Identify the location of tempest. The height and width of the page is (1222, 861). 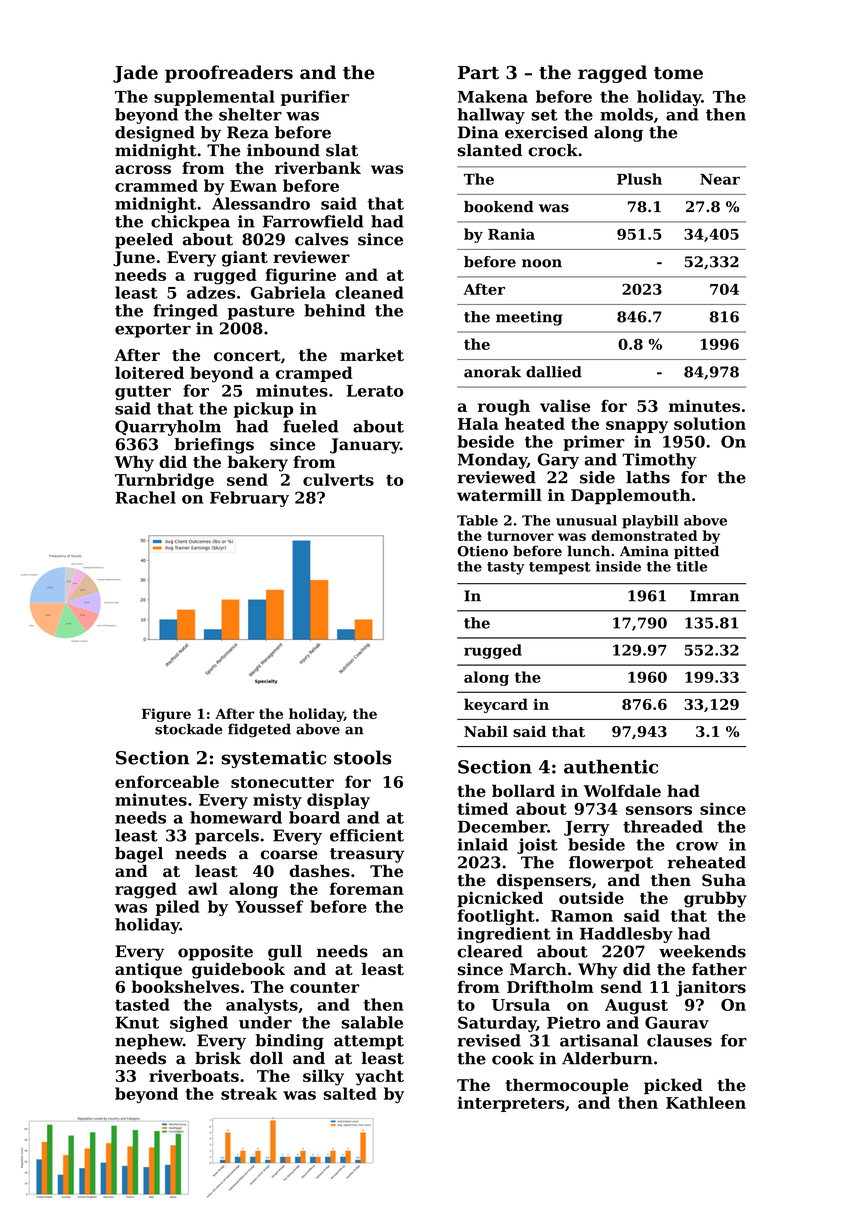
(560, 568).
